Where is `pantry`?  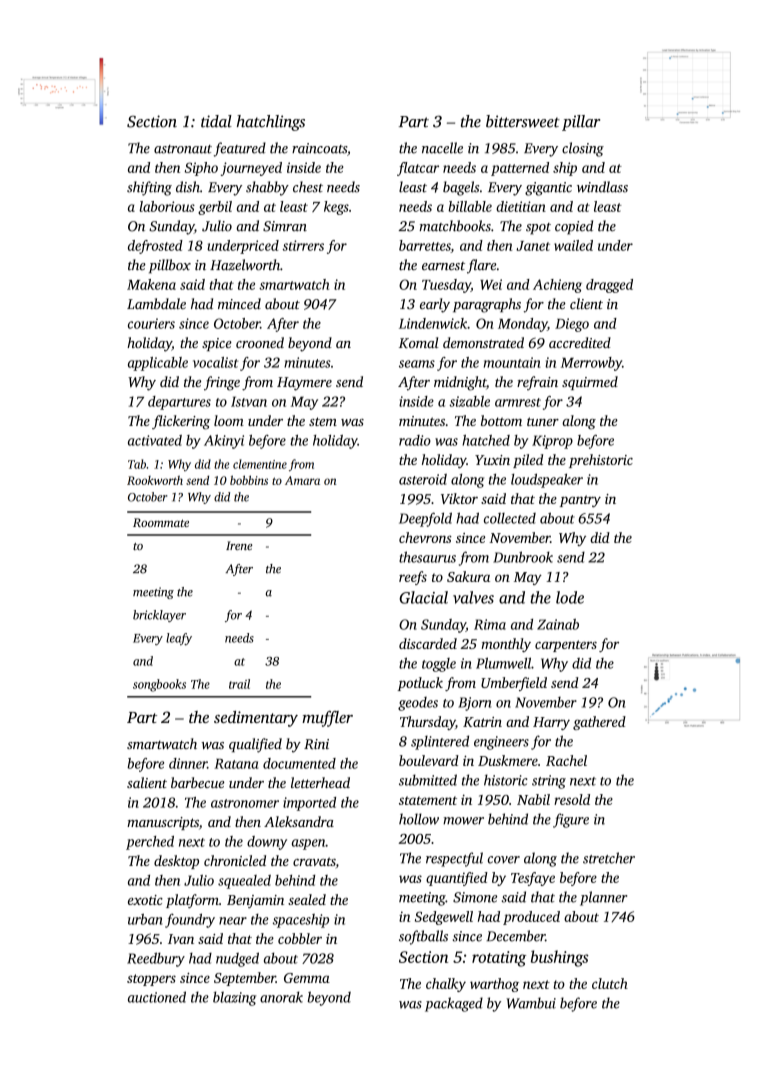 pantry is located at coordinates (580, 501).
